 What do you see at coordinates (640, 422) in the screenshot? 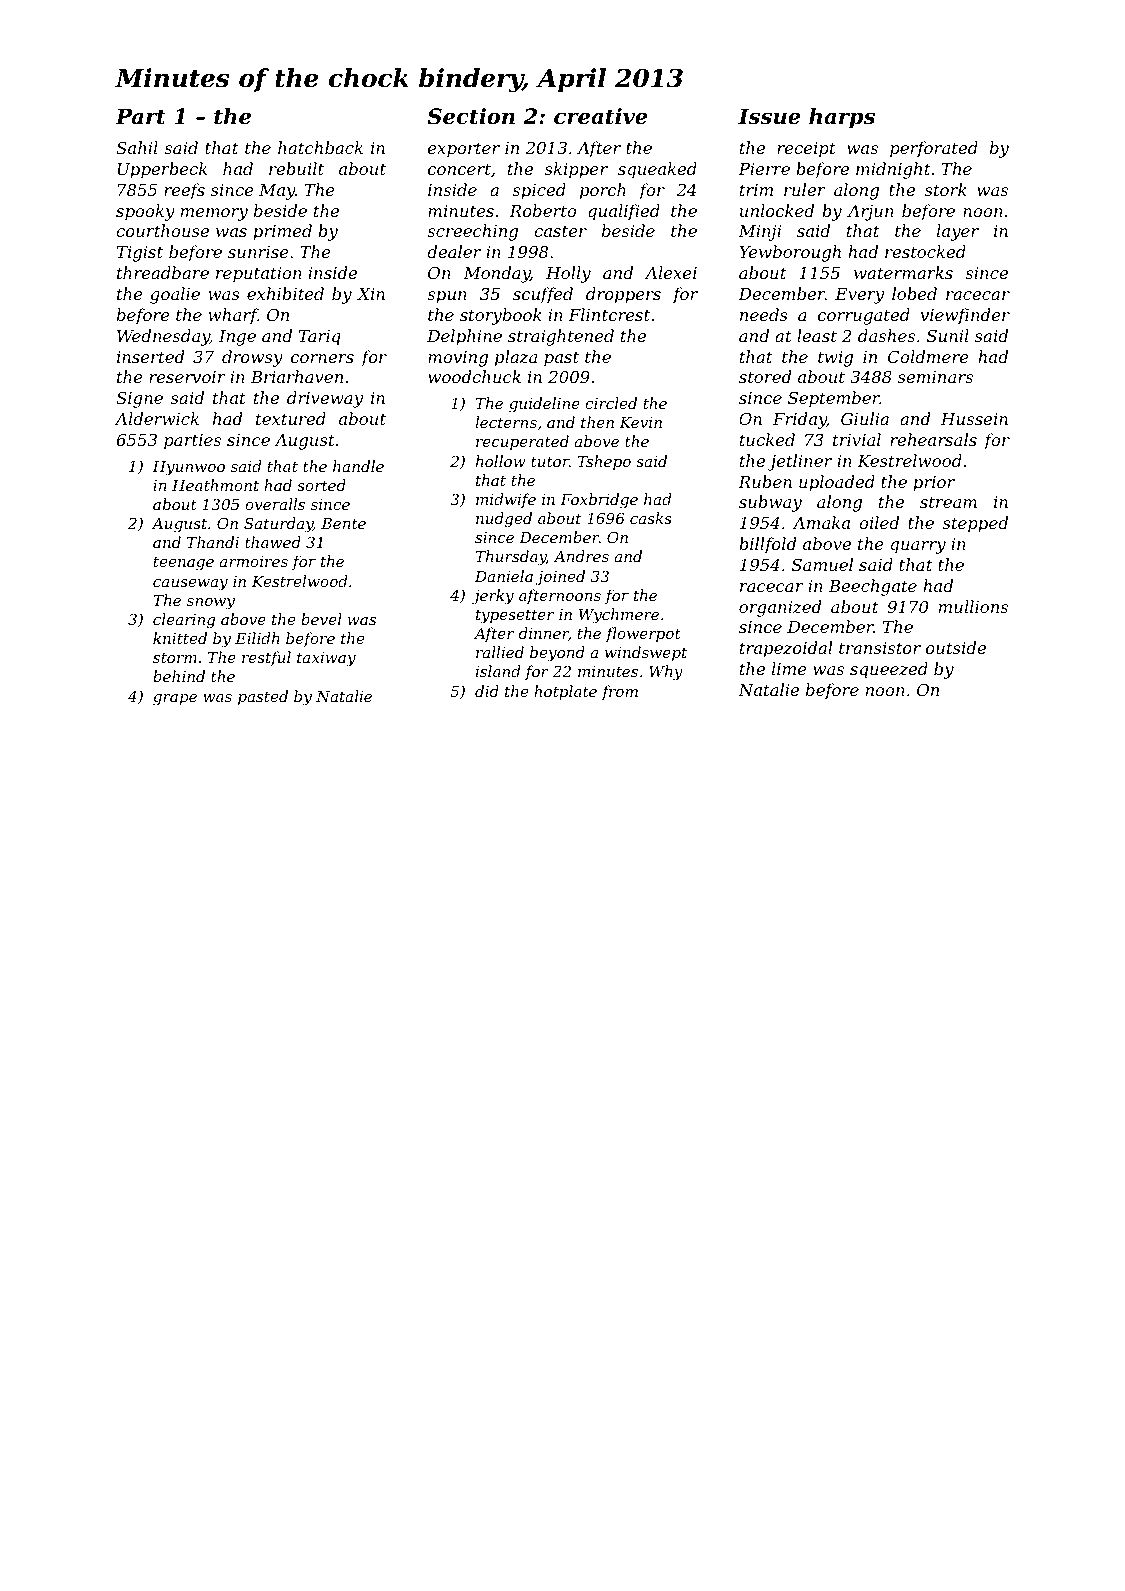
I see `Kevin` at bounding box center [640, 422].
